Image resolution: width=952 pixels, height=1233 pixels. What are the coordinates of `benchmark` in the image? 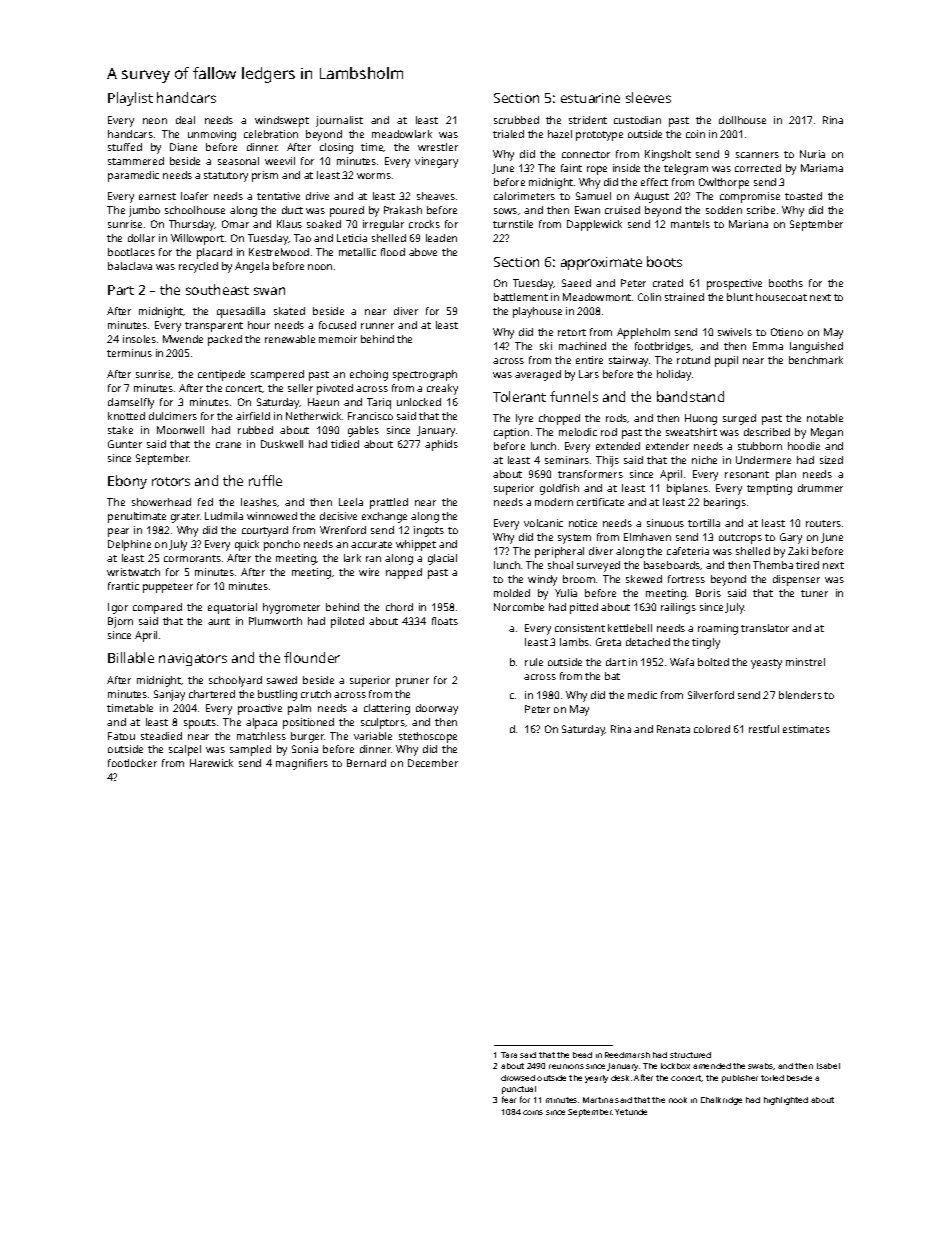 It's located at (816, 360).
